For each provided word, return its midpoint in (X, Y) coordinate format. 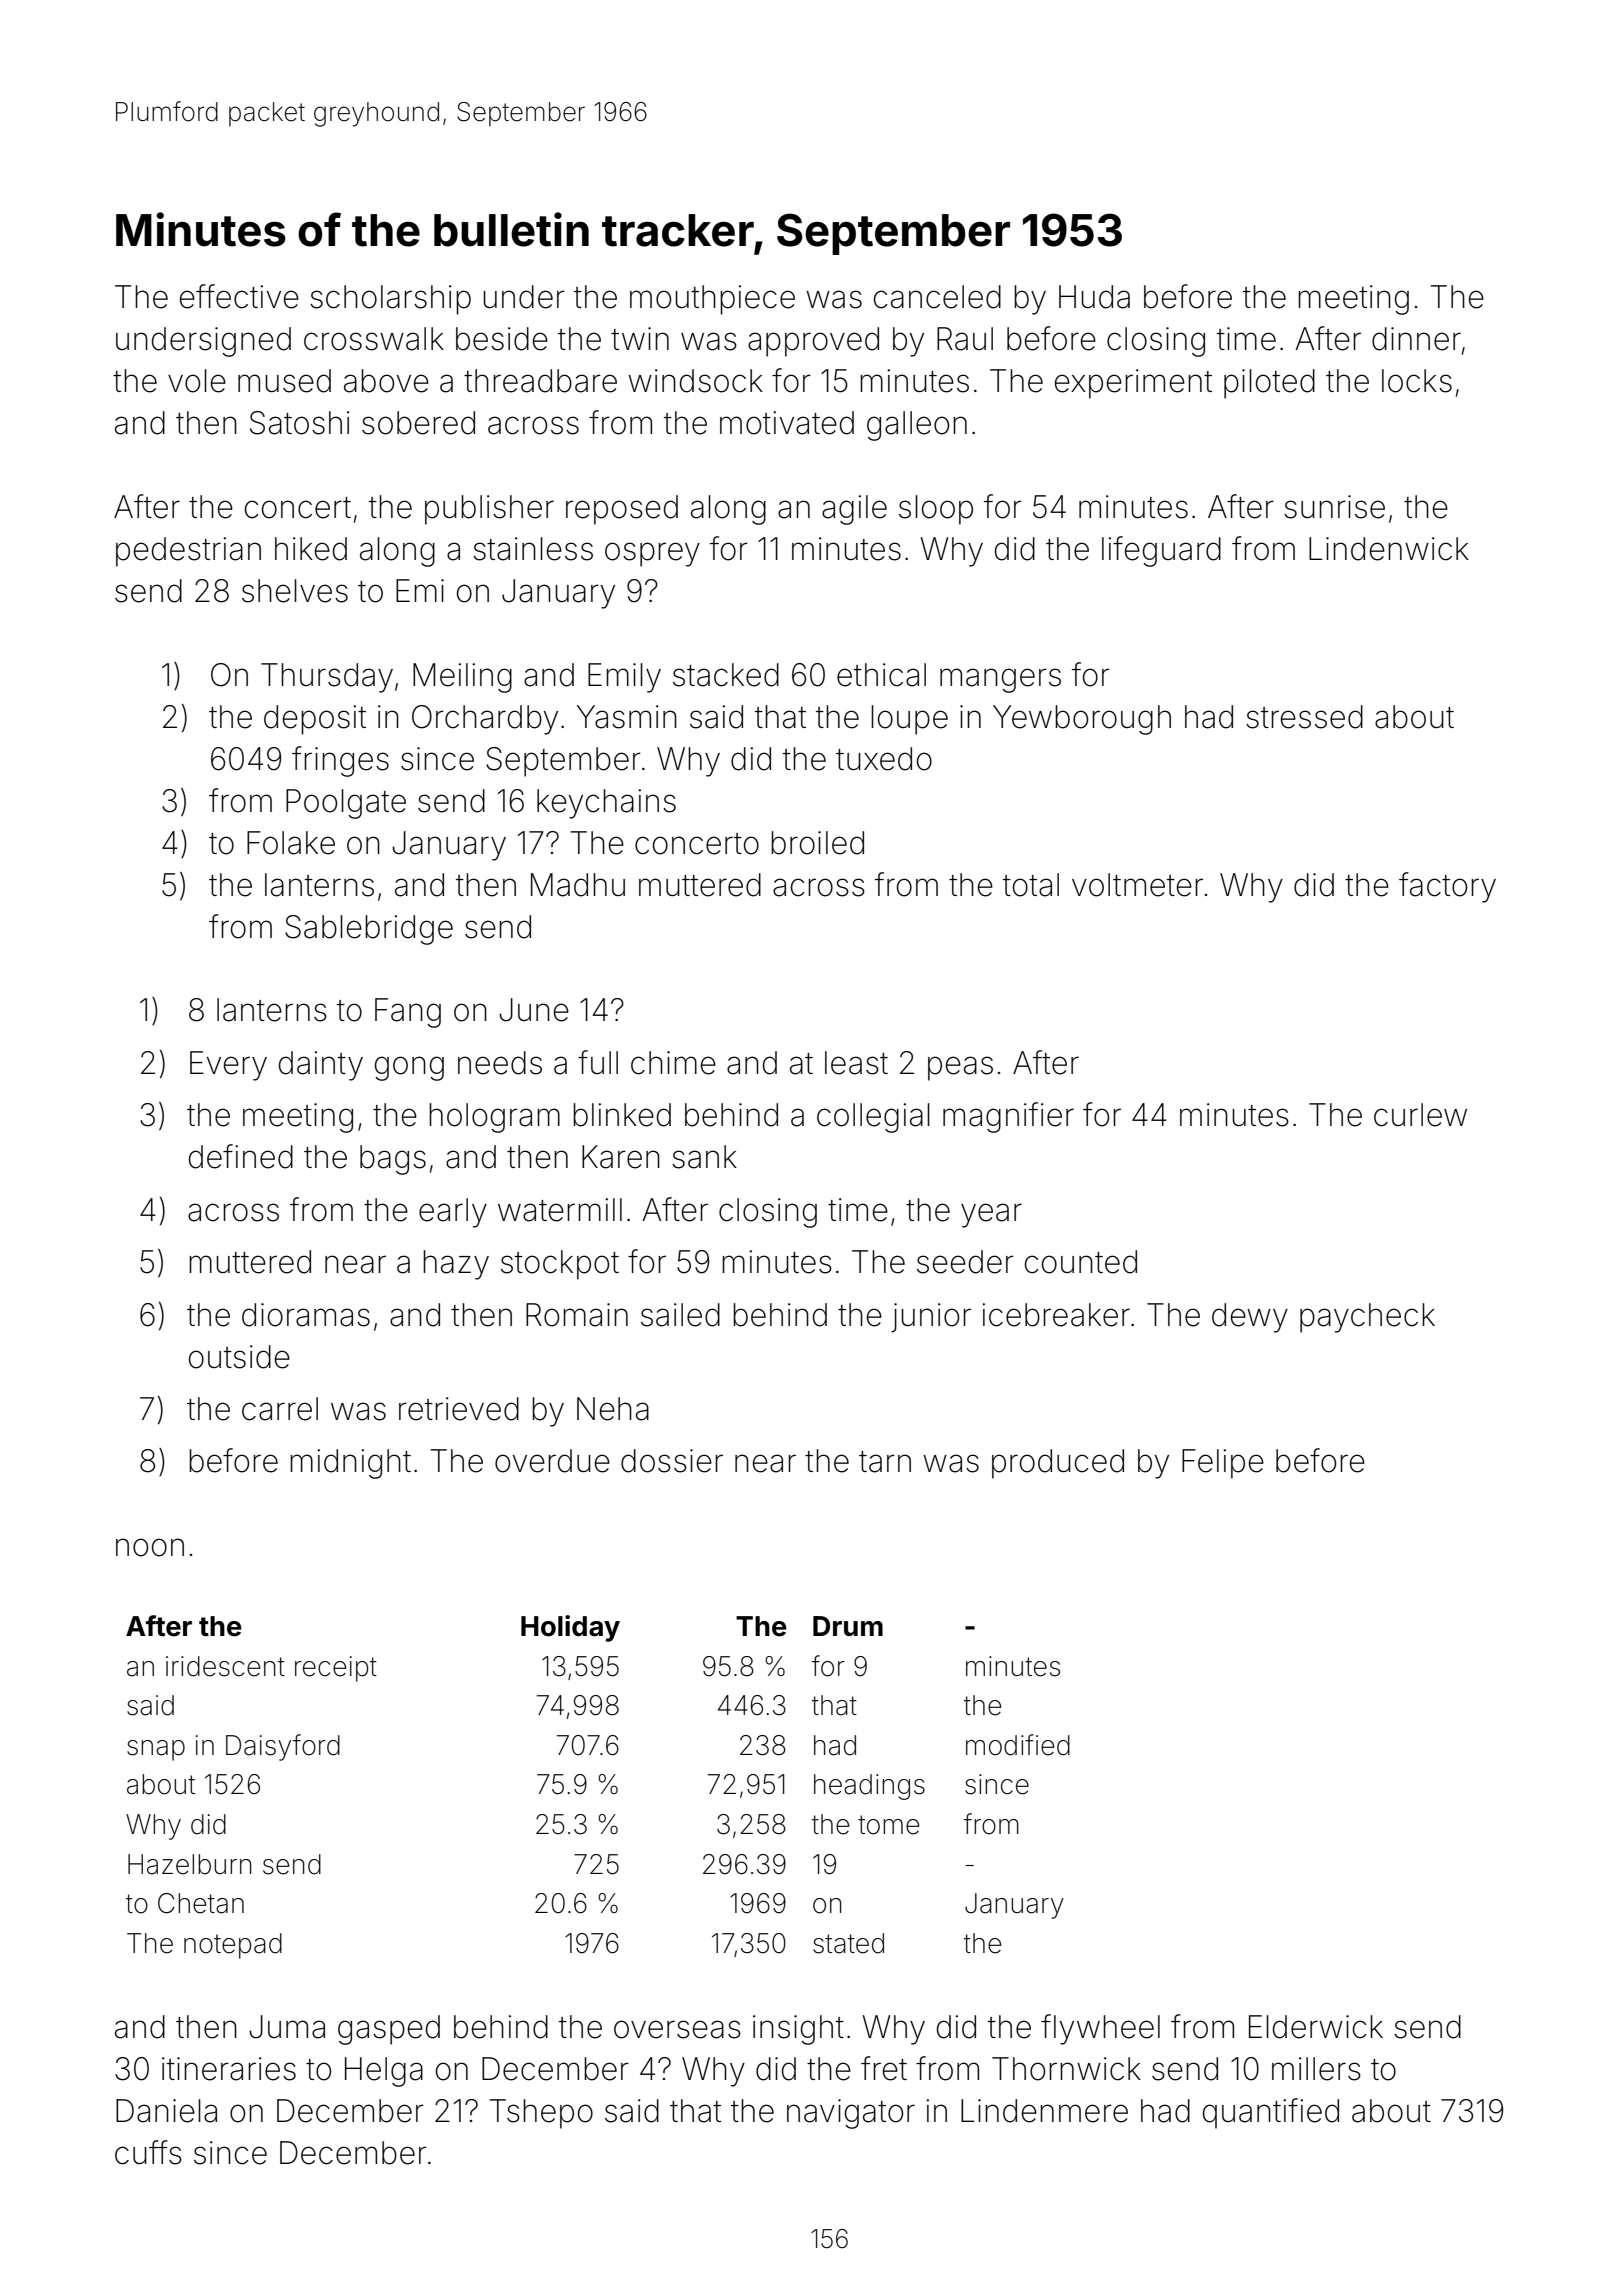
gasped (389, 2030)
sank (704, 1157)
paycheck (1367, 1318)
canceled (937, 297)
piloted (1269, 384)
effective (239, 296)
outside (239, 1357)
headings (869, 1787)
